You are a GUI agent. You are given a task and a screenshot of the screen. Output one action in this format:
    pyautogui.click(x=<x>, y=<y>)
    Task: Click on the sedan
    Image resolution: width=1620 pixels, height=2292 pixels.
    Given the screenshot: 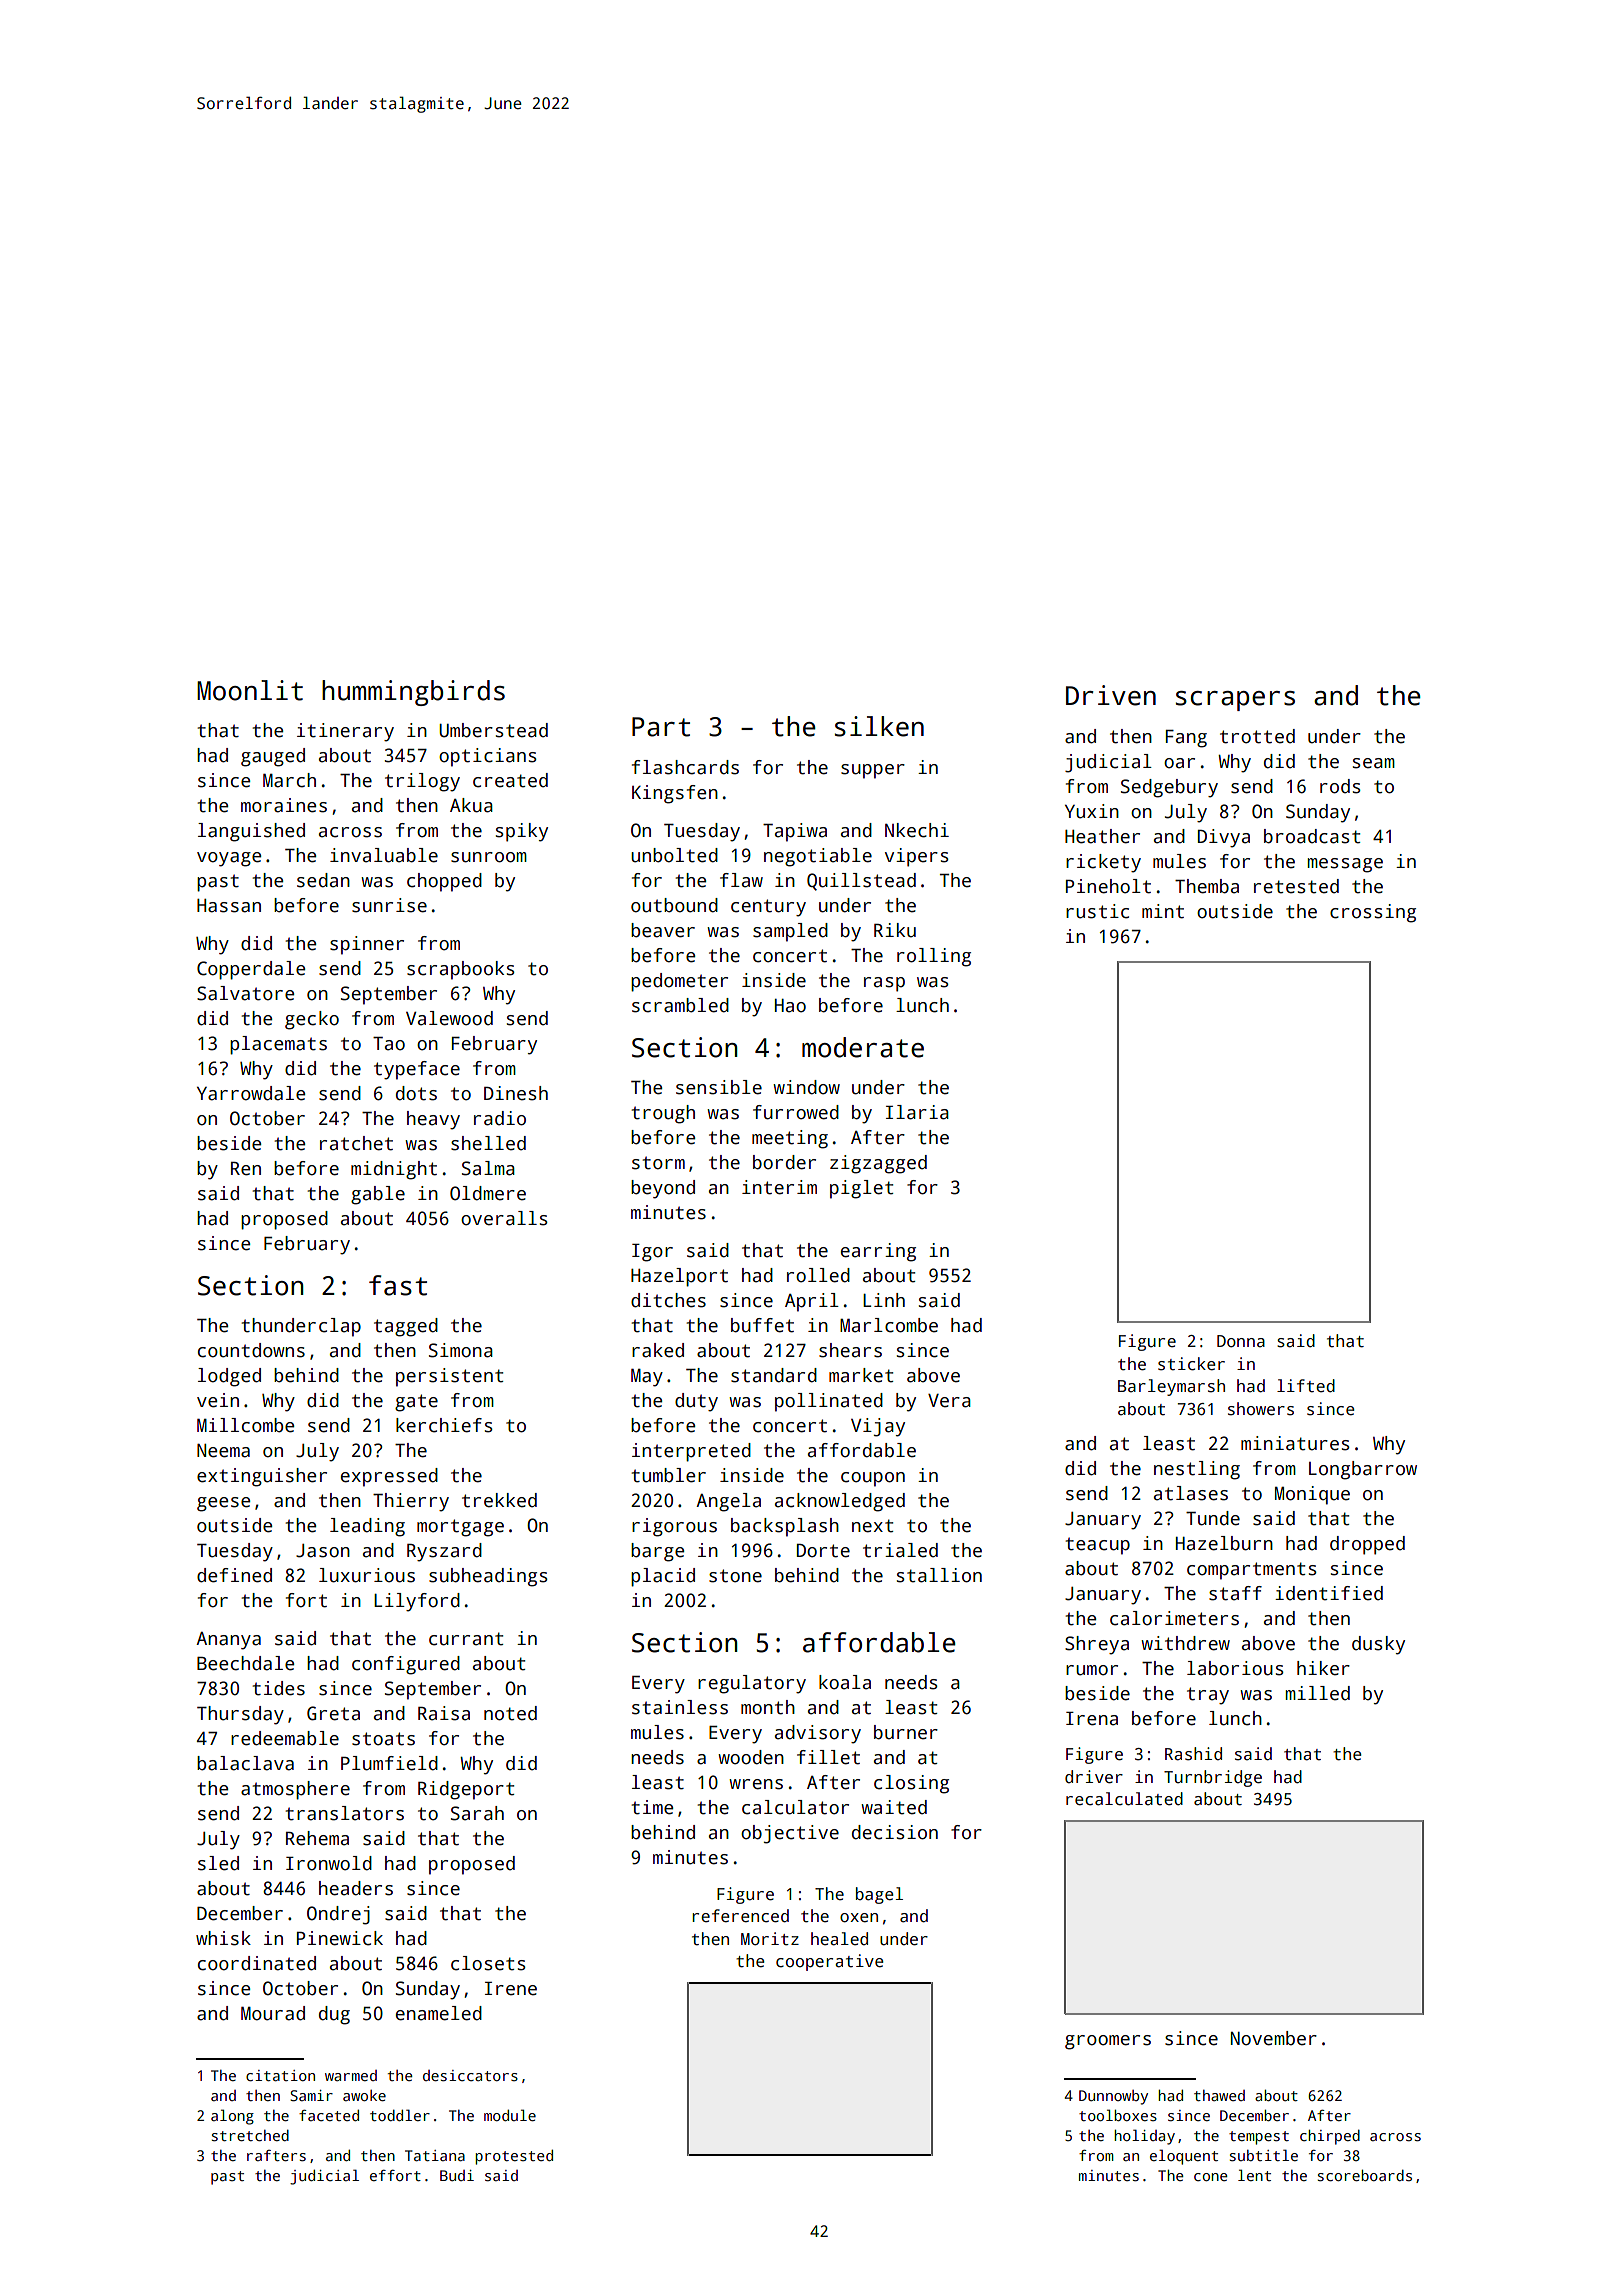 What is the action you would take?
    pyautogui.click(x=323, y=880)
